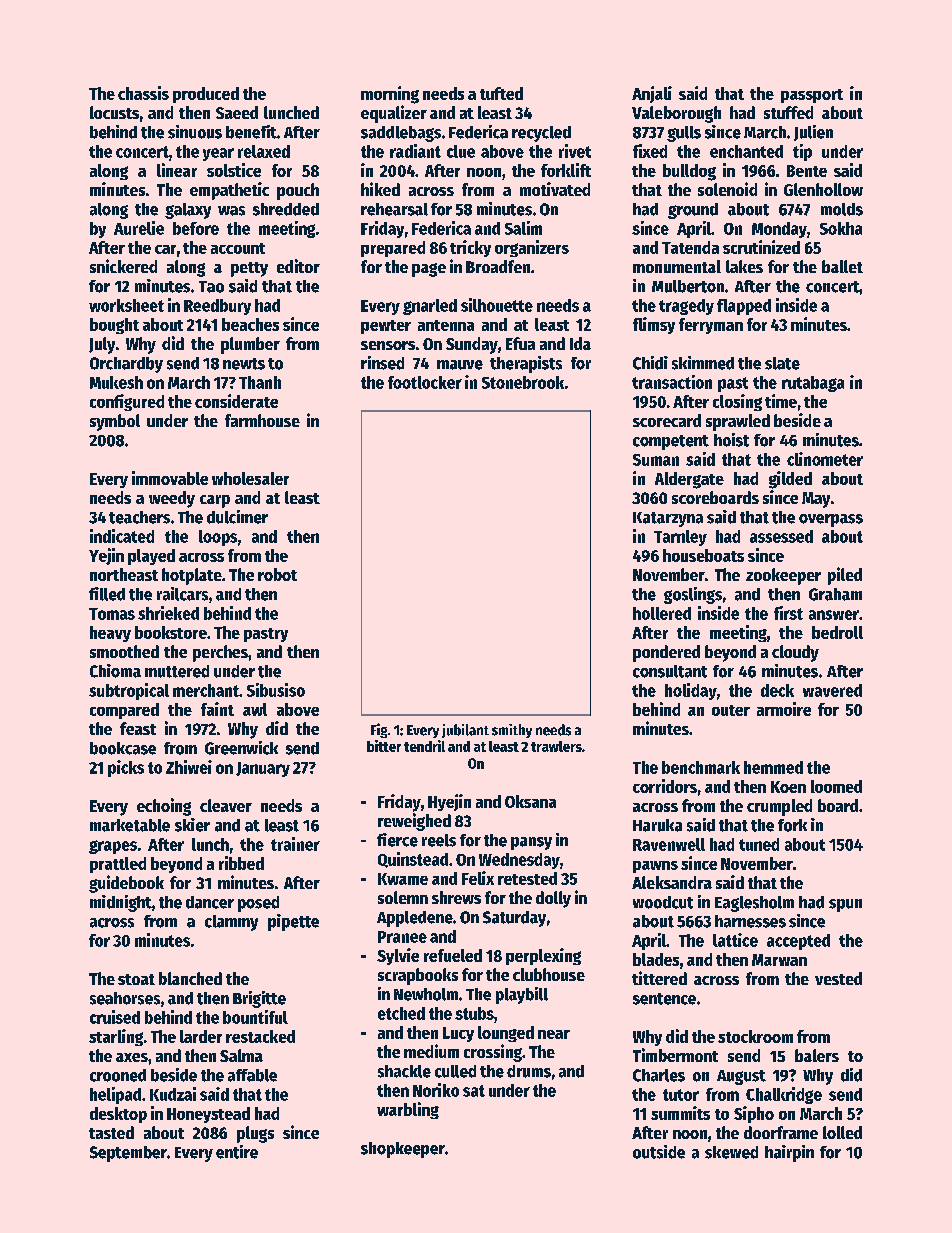  What do you see at coordinates (795, 653) in the image?
I see `cloudy` at bounding box center [795, 653].
